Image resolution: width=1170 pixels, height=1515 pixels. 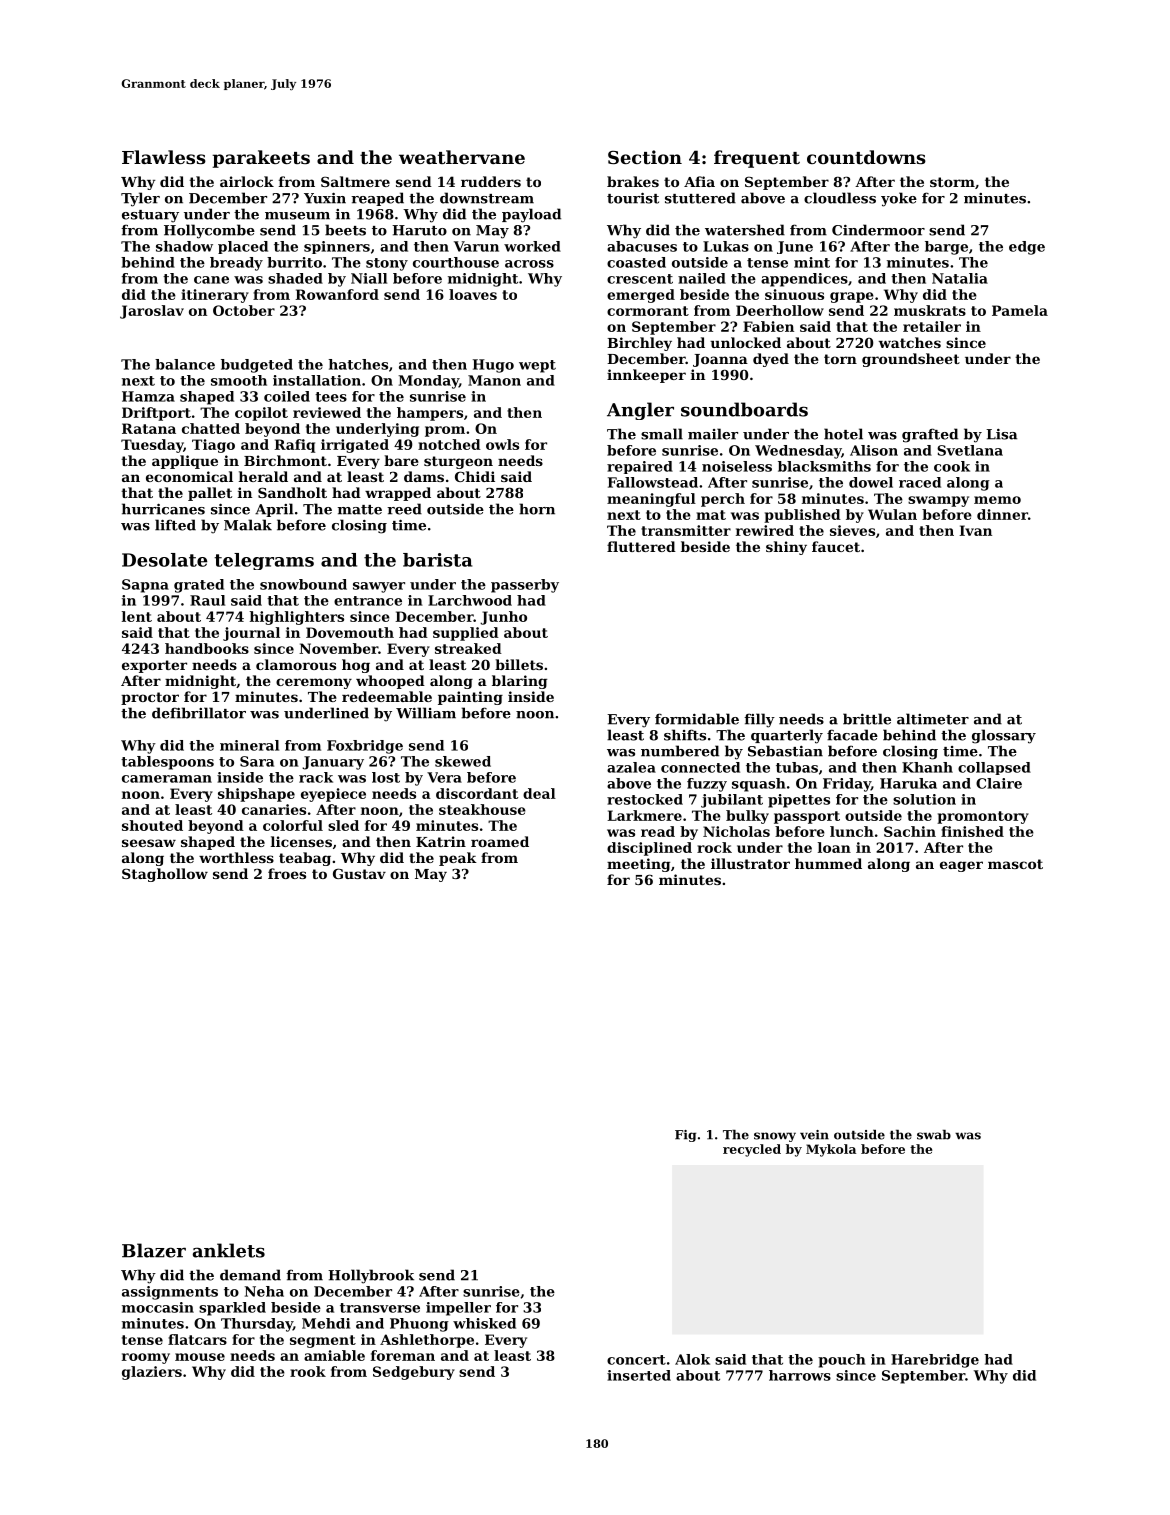 What do you see at coordinates (229, 1250) in the document?
I see `anklets` at bounding box center [229, 1250].
